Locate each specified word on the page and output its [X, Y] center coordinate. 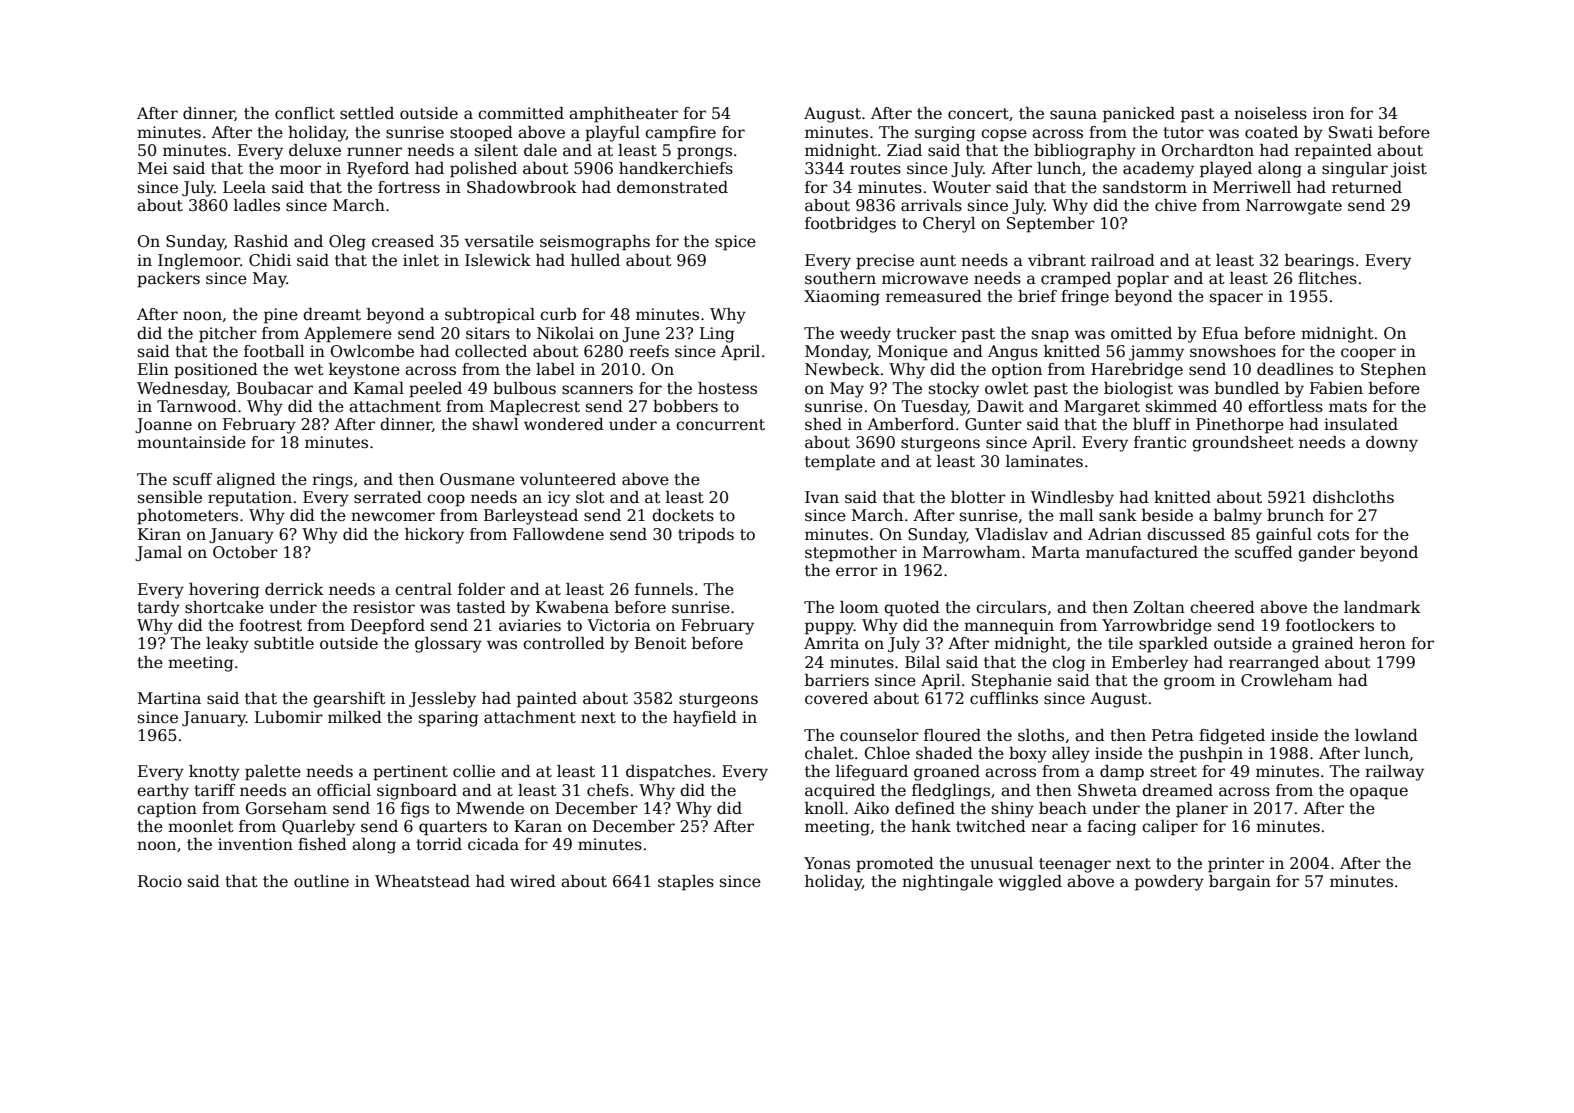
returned [1367, 187]
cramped [1076, 280]
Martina [169, 698]
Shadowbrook [522, 187]
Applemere [348, 335]
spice [735, 243]
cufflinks [1004, 698]
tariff [214, 790]
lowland [1386, 735]
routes [875, 169]
